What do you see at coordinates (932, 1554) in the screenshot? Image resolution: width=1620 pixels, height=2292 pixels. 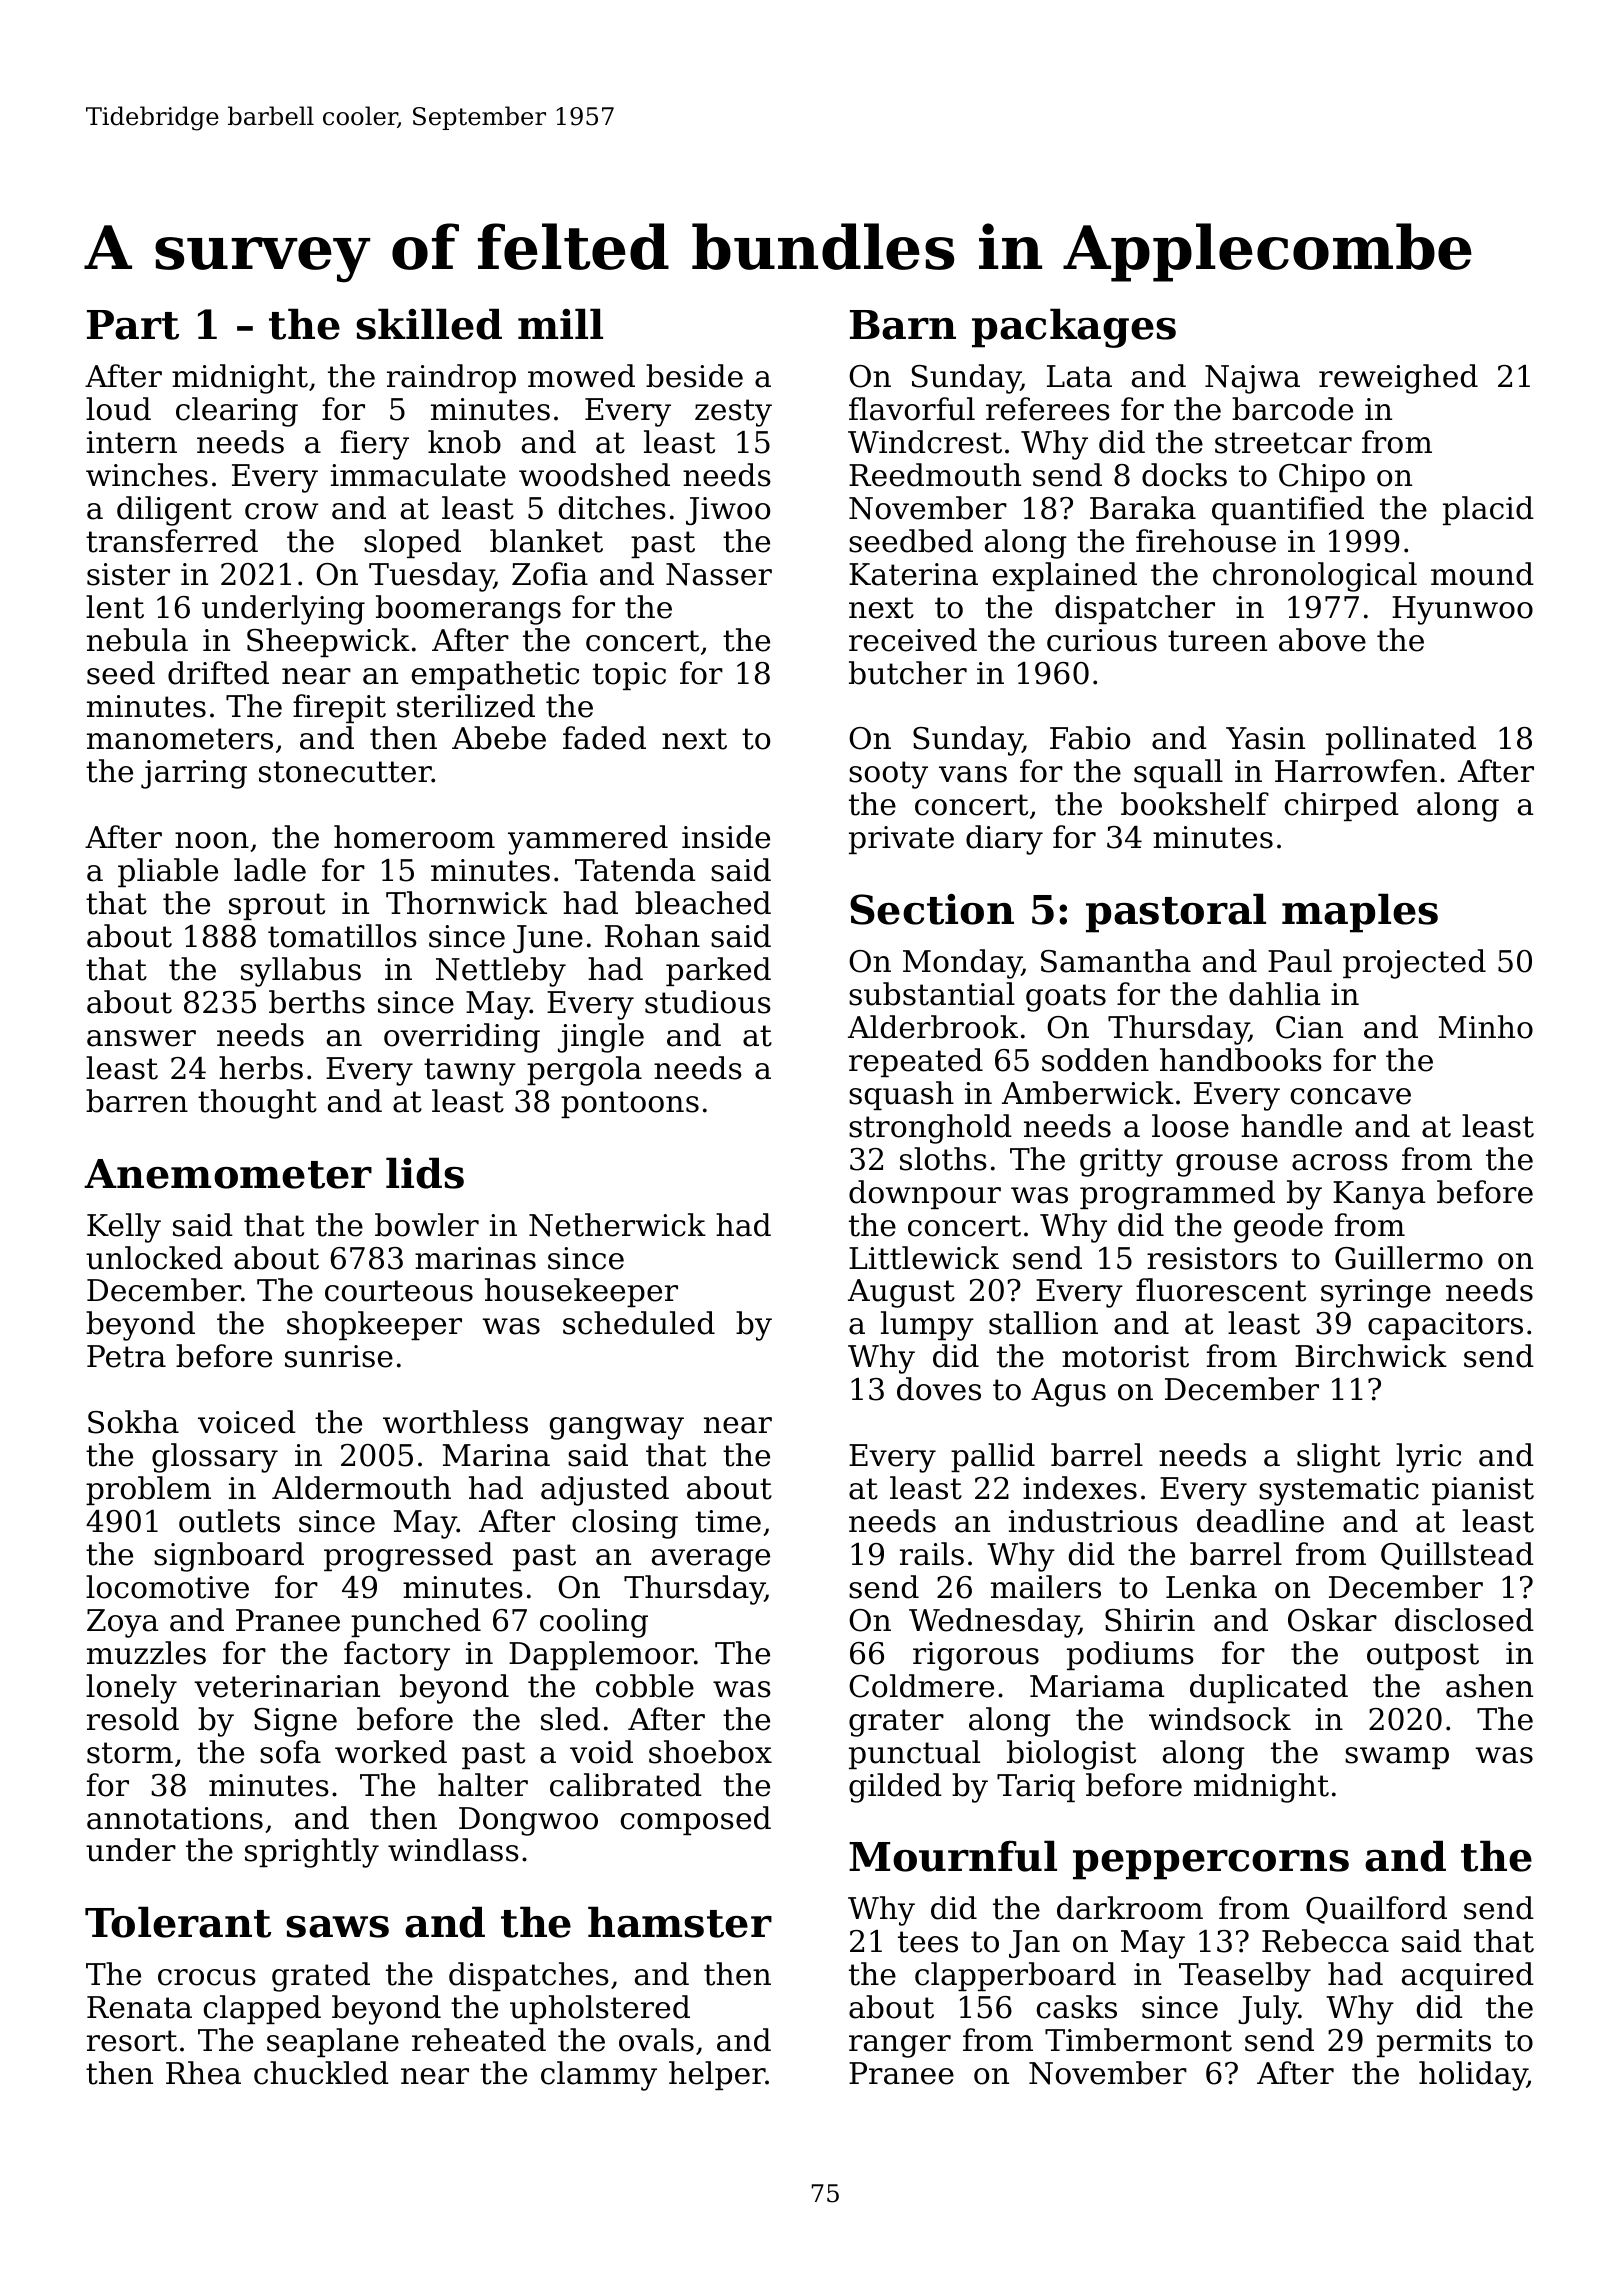 I see `rails` at bounding box center [932, 1554].
